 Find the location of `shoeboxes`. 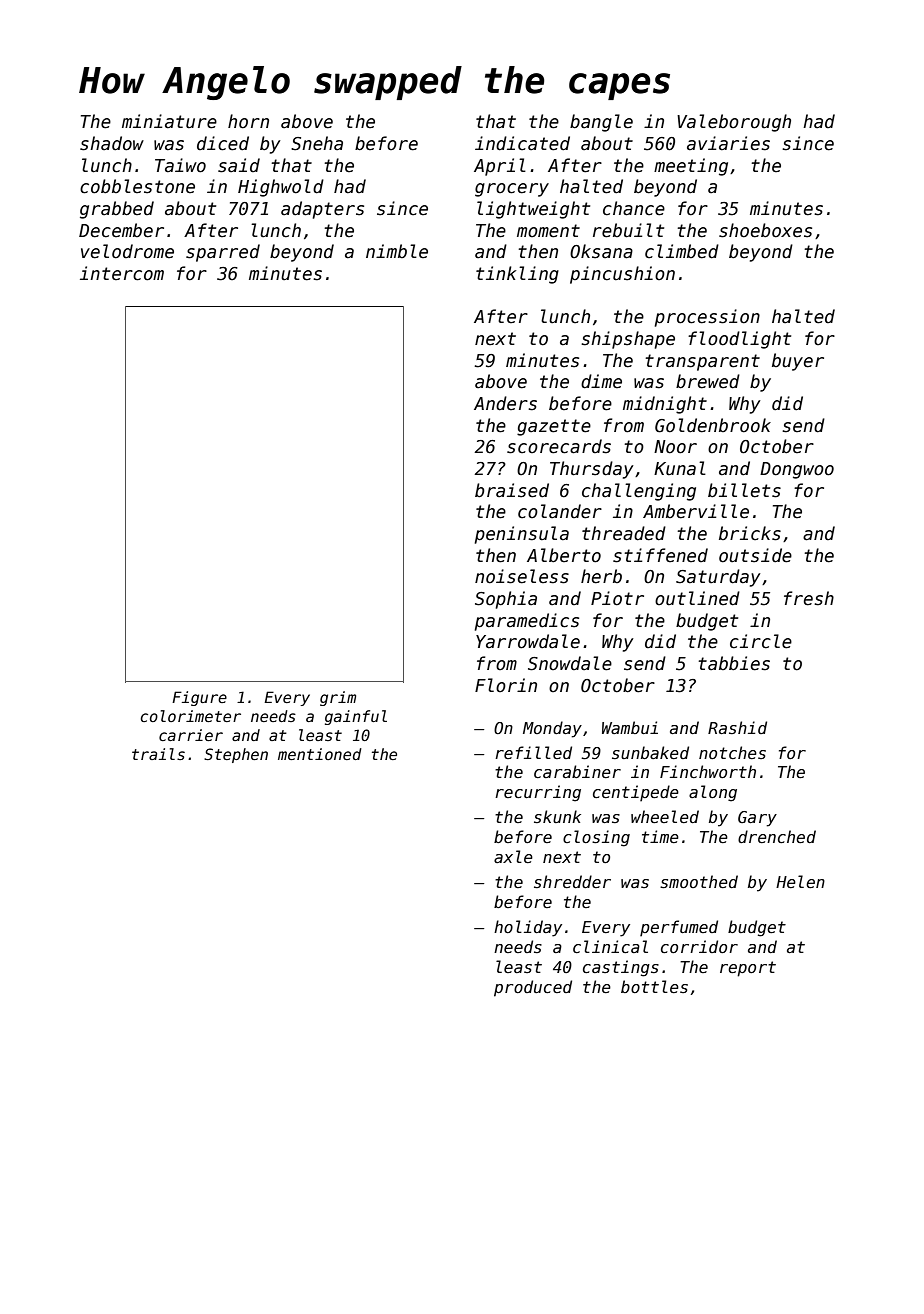

shoeboxes is located at coordinates (765, 230).
